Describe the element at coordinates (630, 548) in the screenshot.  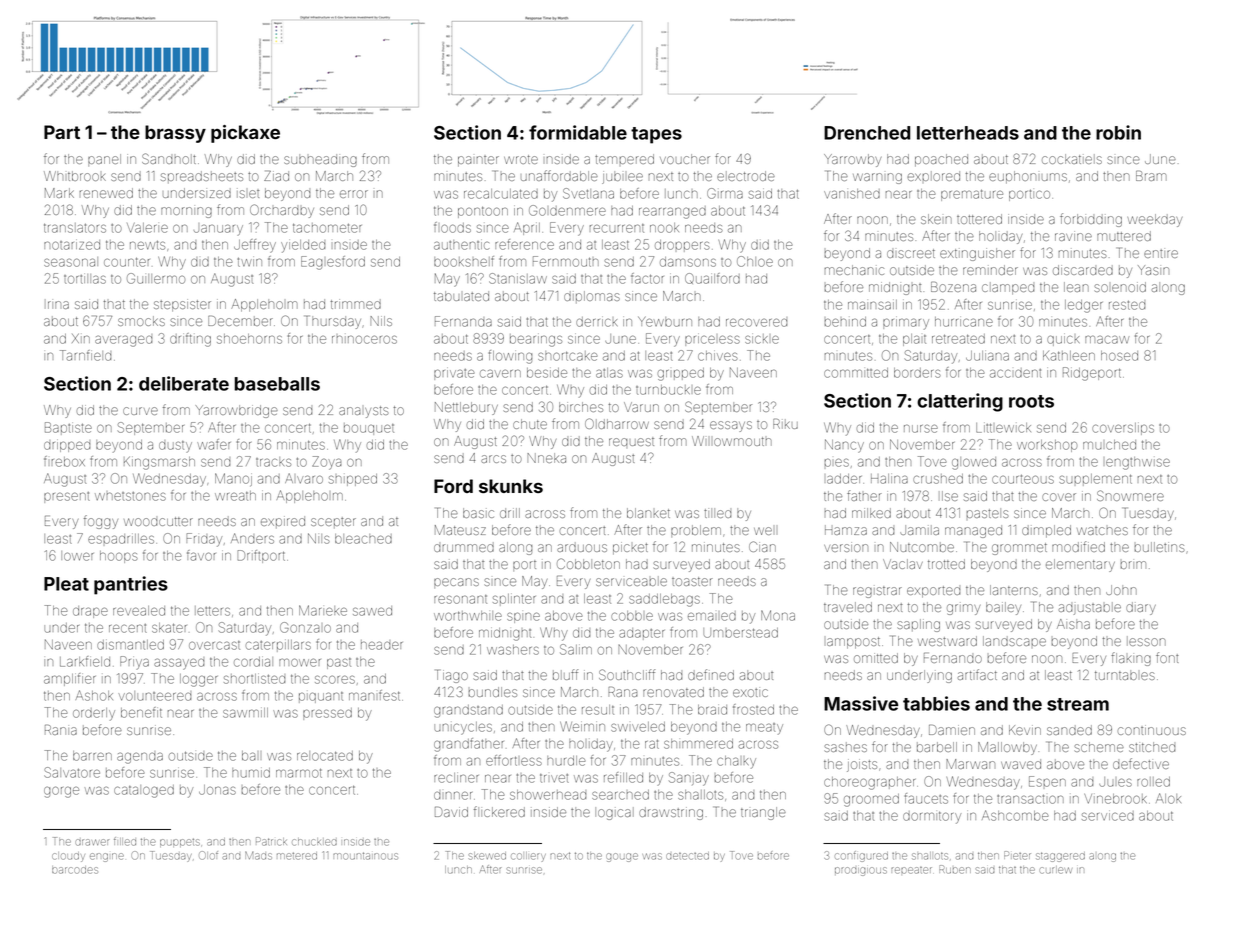
I see `picket` at that location.
